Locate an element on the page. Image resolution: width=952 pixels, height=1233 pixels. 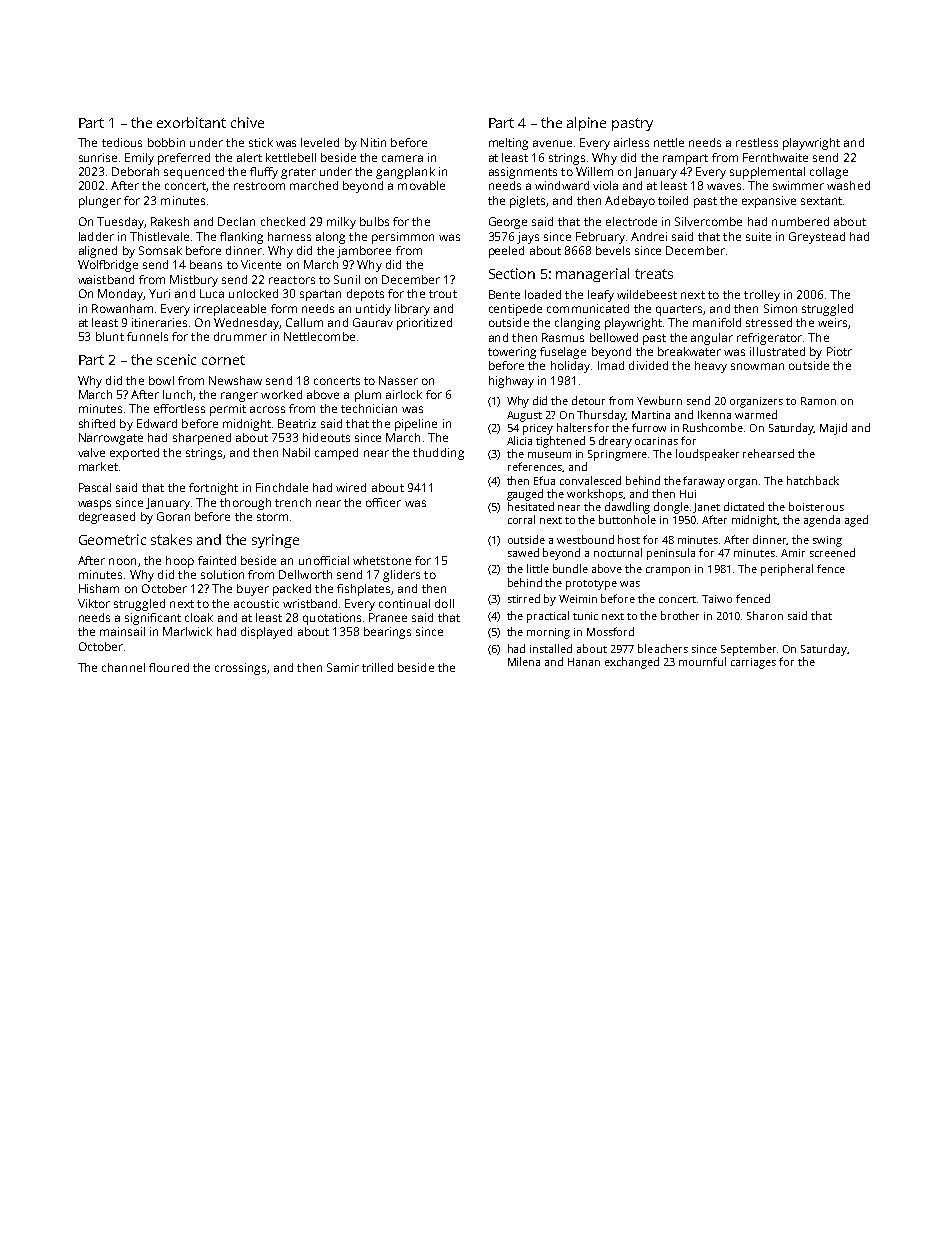
Milena is located at coordinates (524, 661).
